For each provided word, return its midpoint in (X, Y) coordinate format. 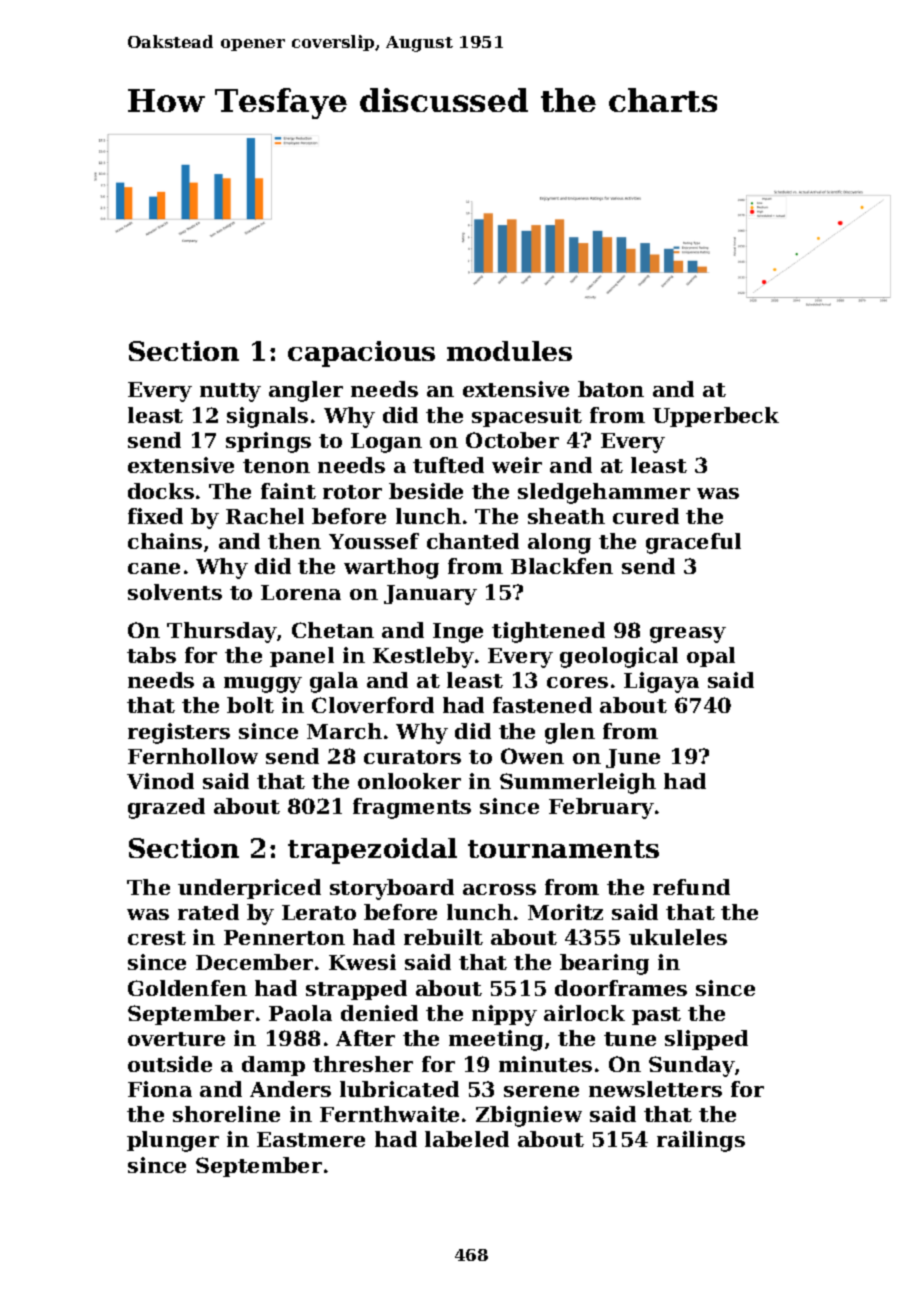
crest (157, 938)
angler (306, 391)
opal (711, 657)
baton (611, 389)
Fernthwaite (389, 1114)
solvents (175, 592)
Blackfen (562, 566)
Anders (290, 1089)
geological (619, 657)
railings (701, 1141)
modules (509, 351)
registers (179, 733)
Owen (532, 756)
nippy (504, 1015)
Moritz (565, 912)
